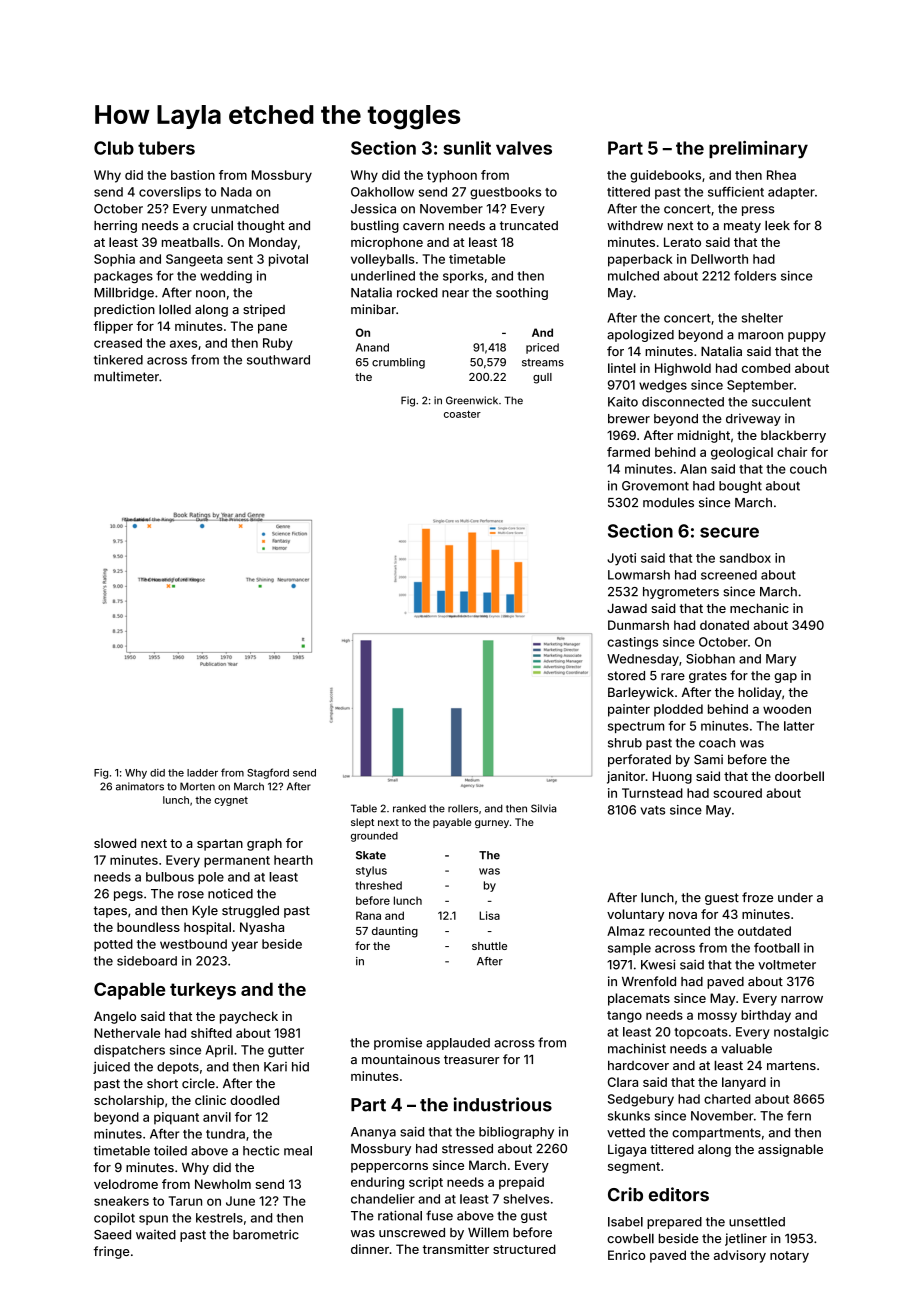  What do you see at coordinates (781, 660) in the screenshot?
I see `Mary` at bounding box center [781, 660].
